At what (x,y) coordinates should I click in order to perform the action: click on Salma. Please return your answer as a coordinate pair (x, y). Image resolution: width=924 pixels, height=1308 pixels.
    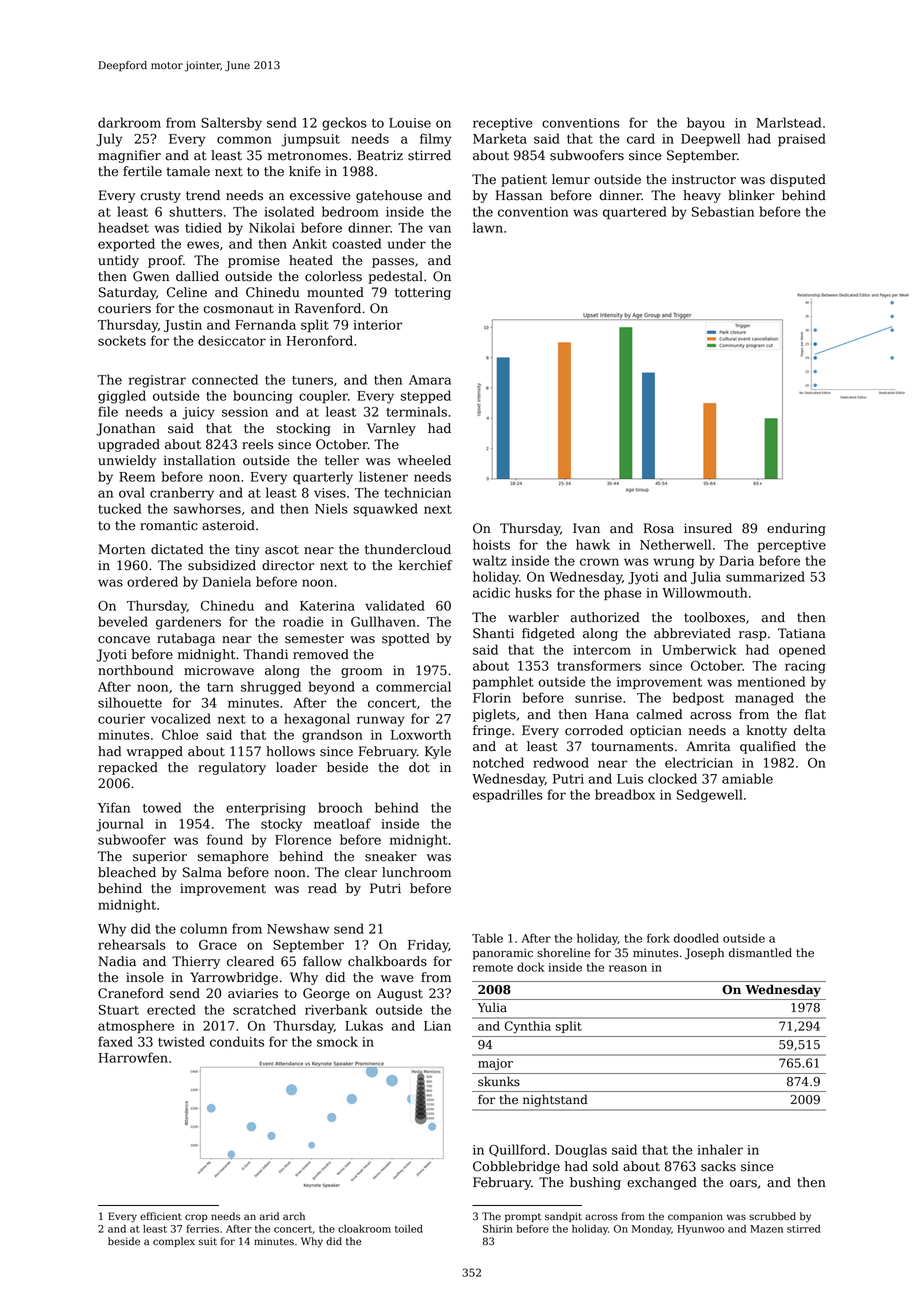
    Looking at the image, I should click on (202, 872).
